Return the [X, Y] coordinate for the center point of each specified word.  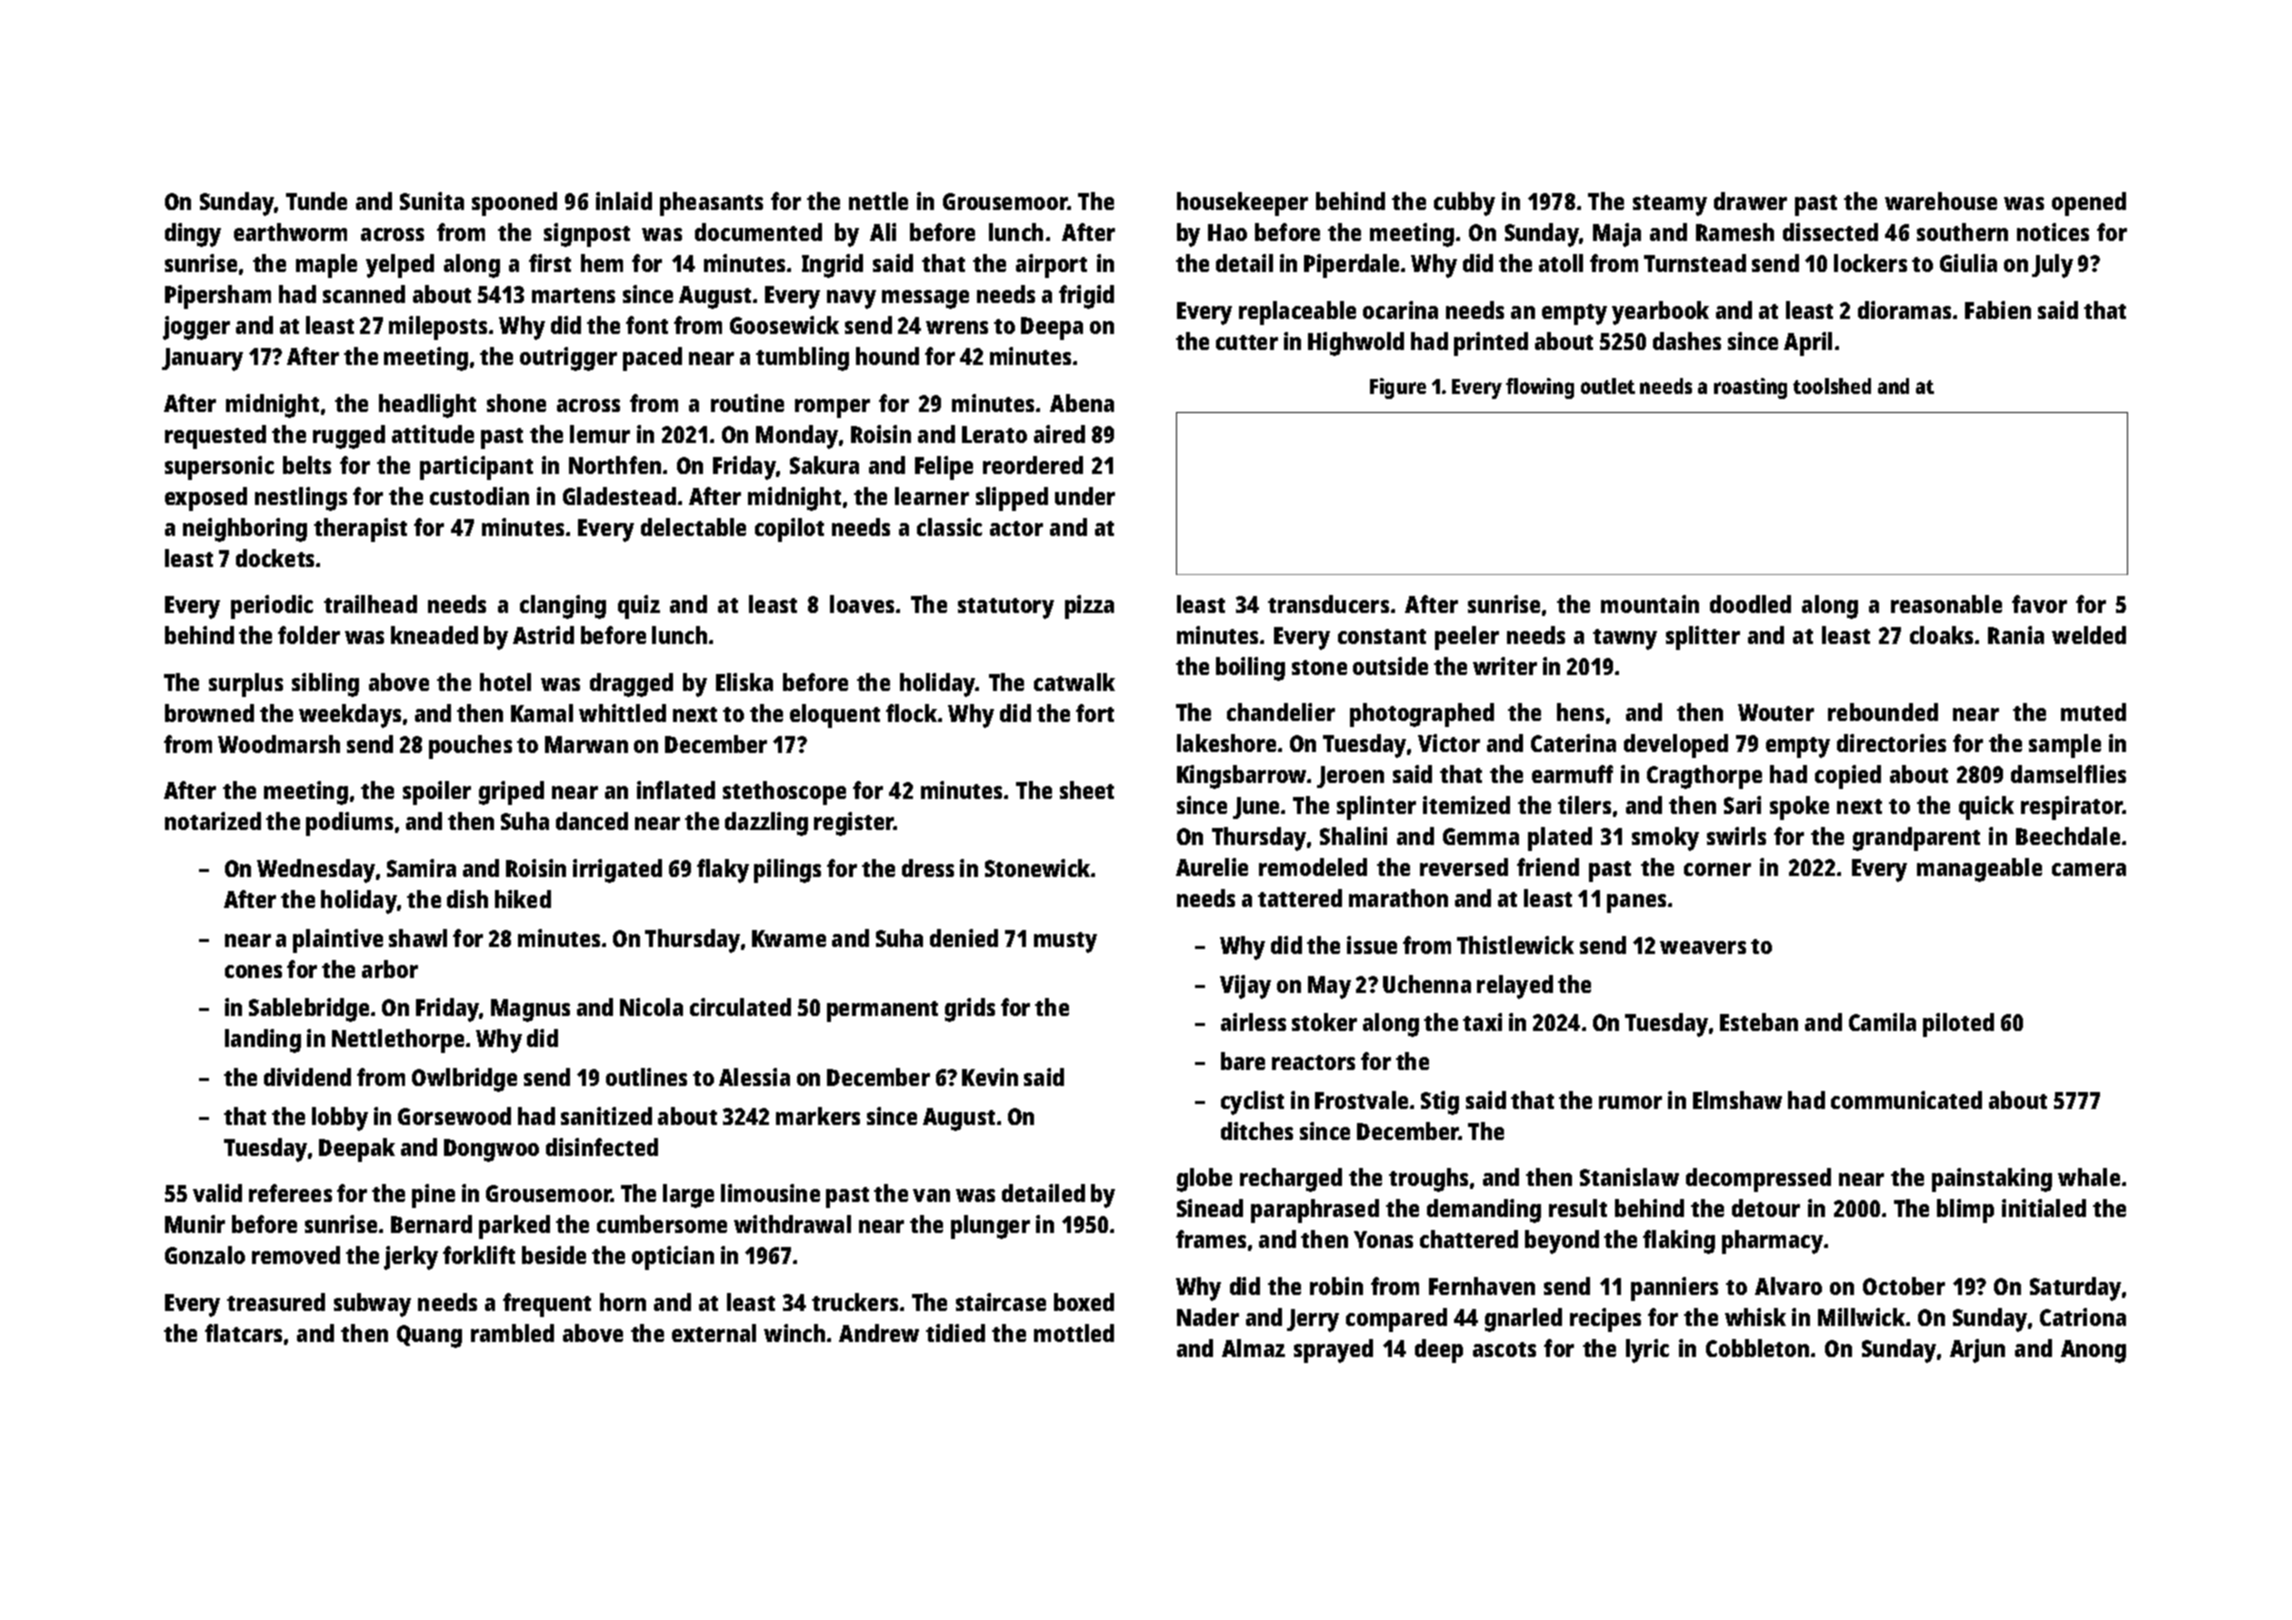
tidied [955, 1333]
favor [2039, 604]
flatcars [243, 1333]
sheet [1087, 790]
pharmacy [1772, 1242]
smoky [1665, 839]
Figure [1398, 388]
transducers [1328, 604]
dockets [275, 558]
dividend [307, 1077]
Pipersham [218, 297]
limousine [770, 1193]
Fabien [1998, 310]
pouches [470, 747]
